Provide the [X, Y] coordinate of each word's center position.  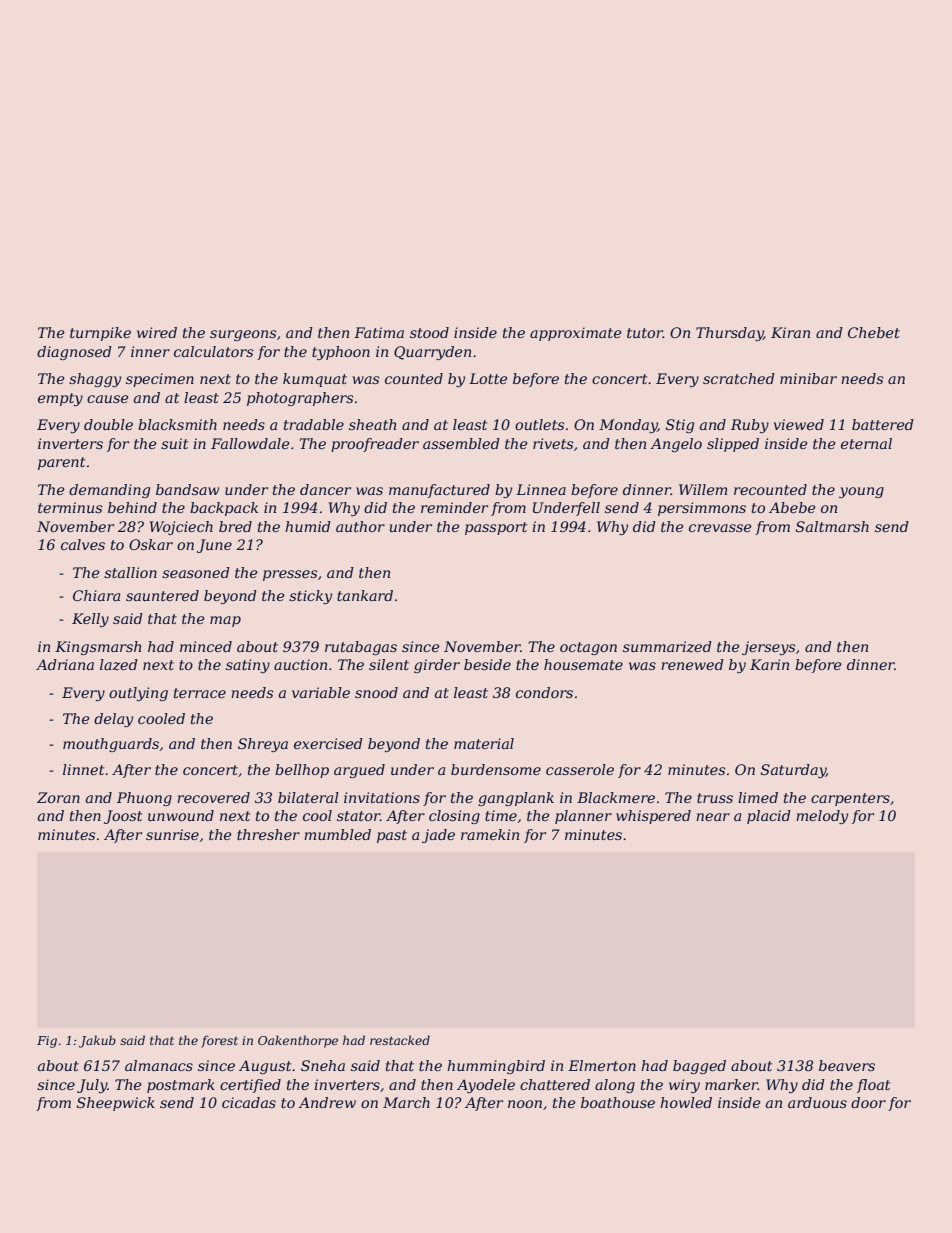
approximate [576, 334]
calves [83, 544]
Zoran [58, 797]
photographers [300, 399]
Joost [123, 817]
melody [822, 817]
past [392, 836]
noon [525, 1104]
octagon [588, 648]
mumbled [337, 834]
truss [715, 798]
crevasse [720, 528]
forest [219, 1041]
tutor [645, 333]
